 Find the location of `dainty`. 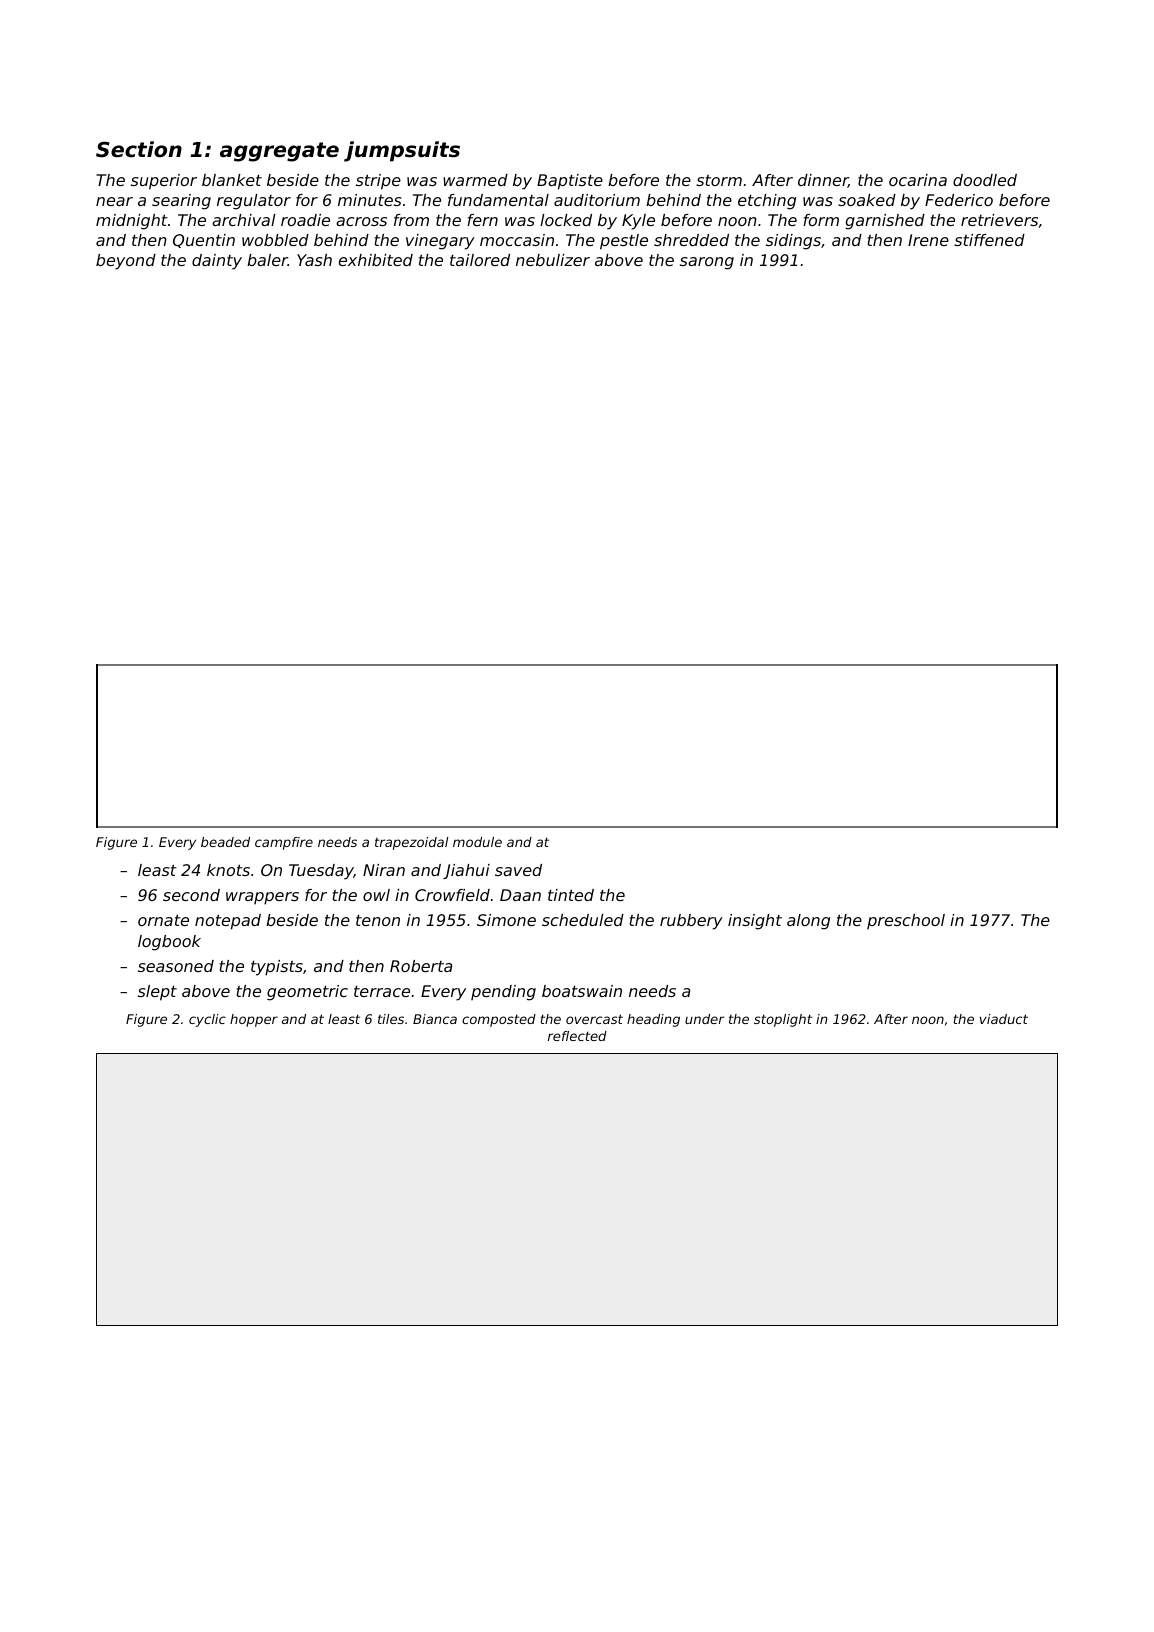

dainty is located at coordinates (217, 262).
